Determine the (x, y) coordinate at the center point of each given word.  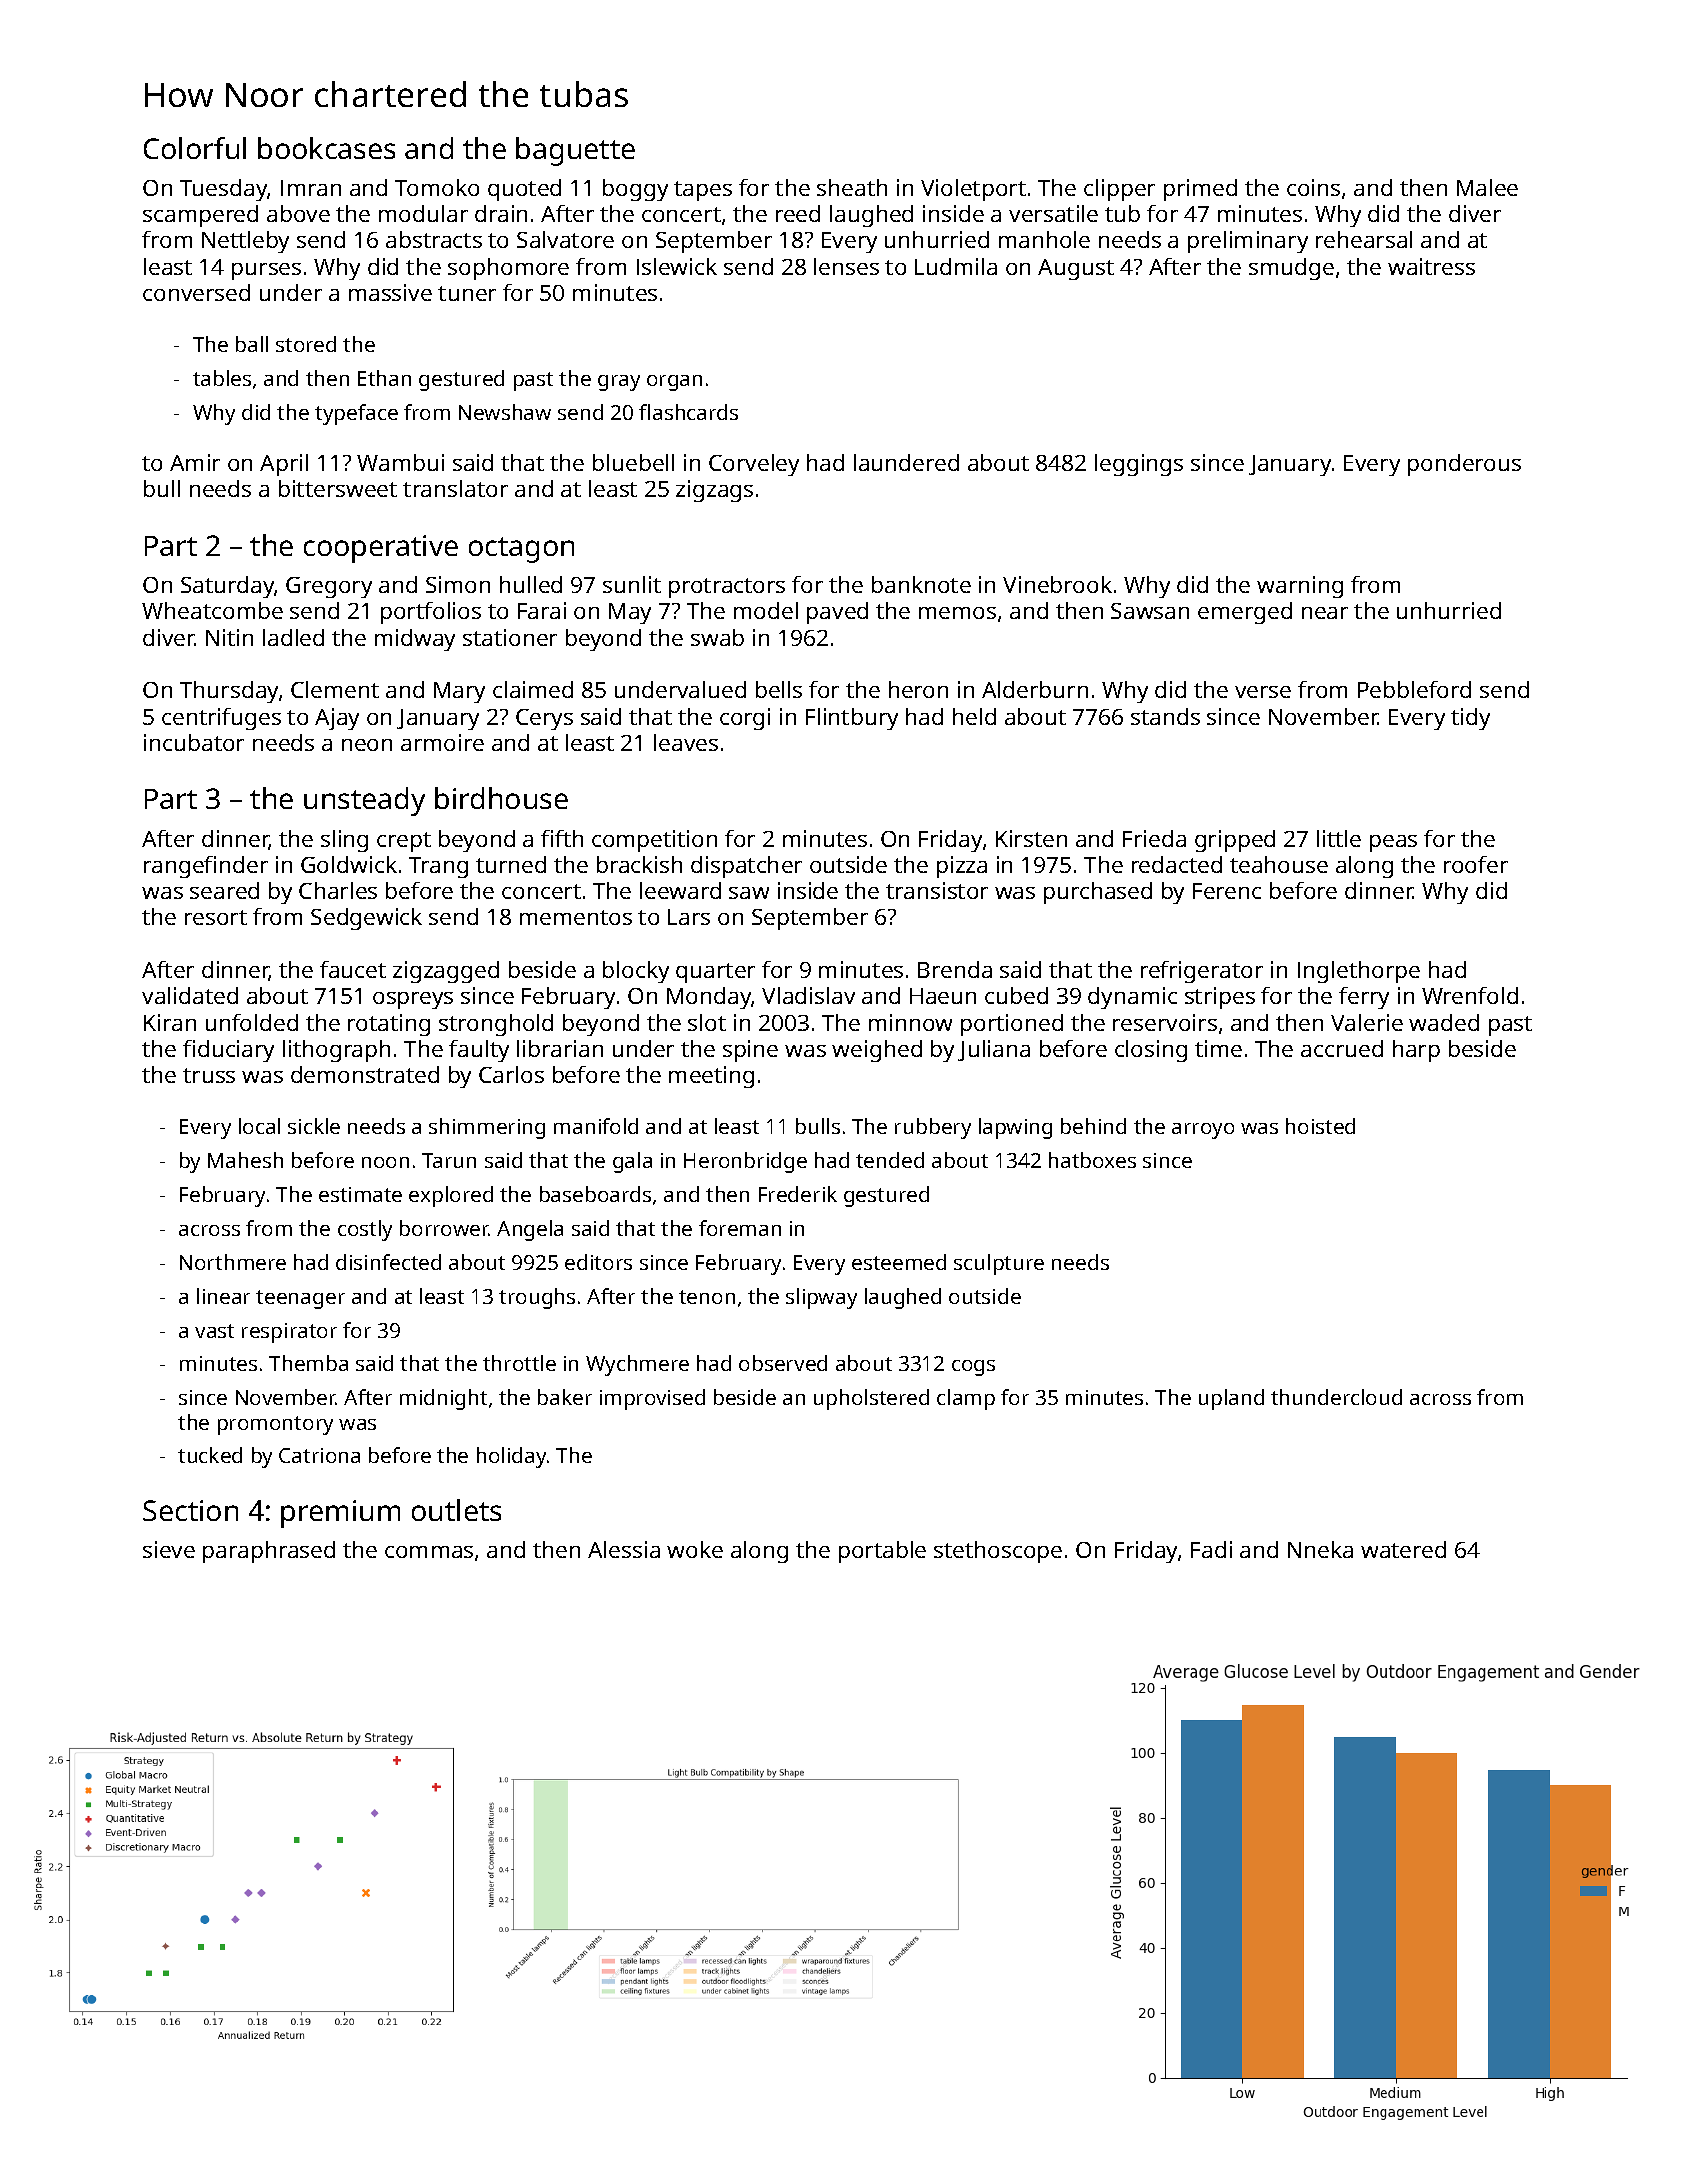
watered (1403, 1549)
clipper (1119, 190)
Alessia (624, 1549)
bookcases (326, 148)
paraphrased (269, 1552)
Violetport (973, 190)
